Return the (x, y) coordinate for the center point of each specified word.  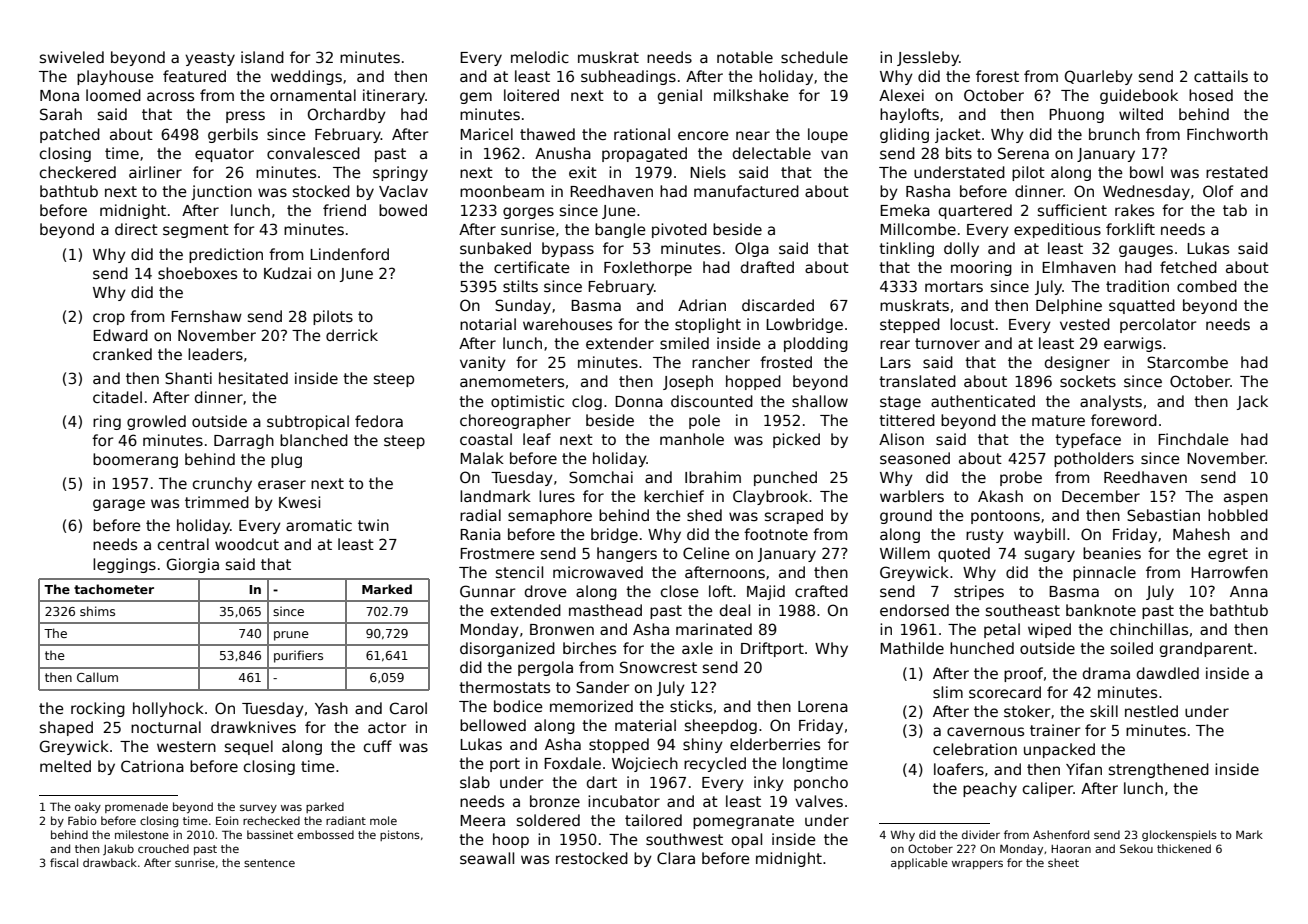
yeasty (210, 59)
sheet (1063, 862)
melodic (540, 57)
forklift (1130, 229)
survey (258, 808)
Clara (676, 858)
